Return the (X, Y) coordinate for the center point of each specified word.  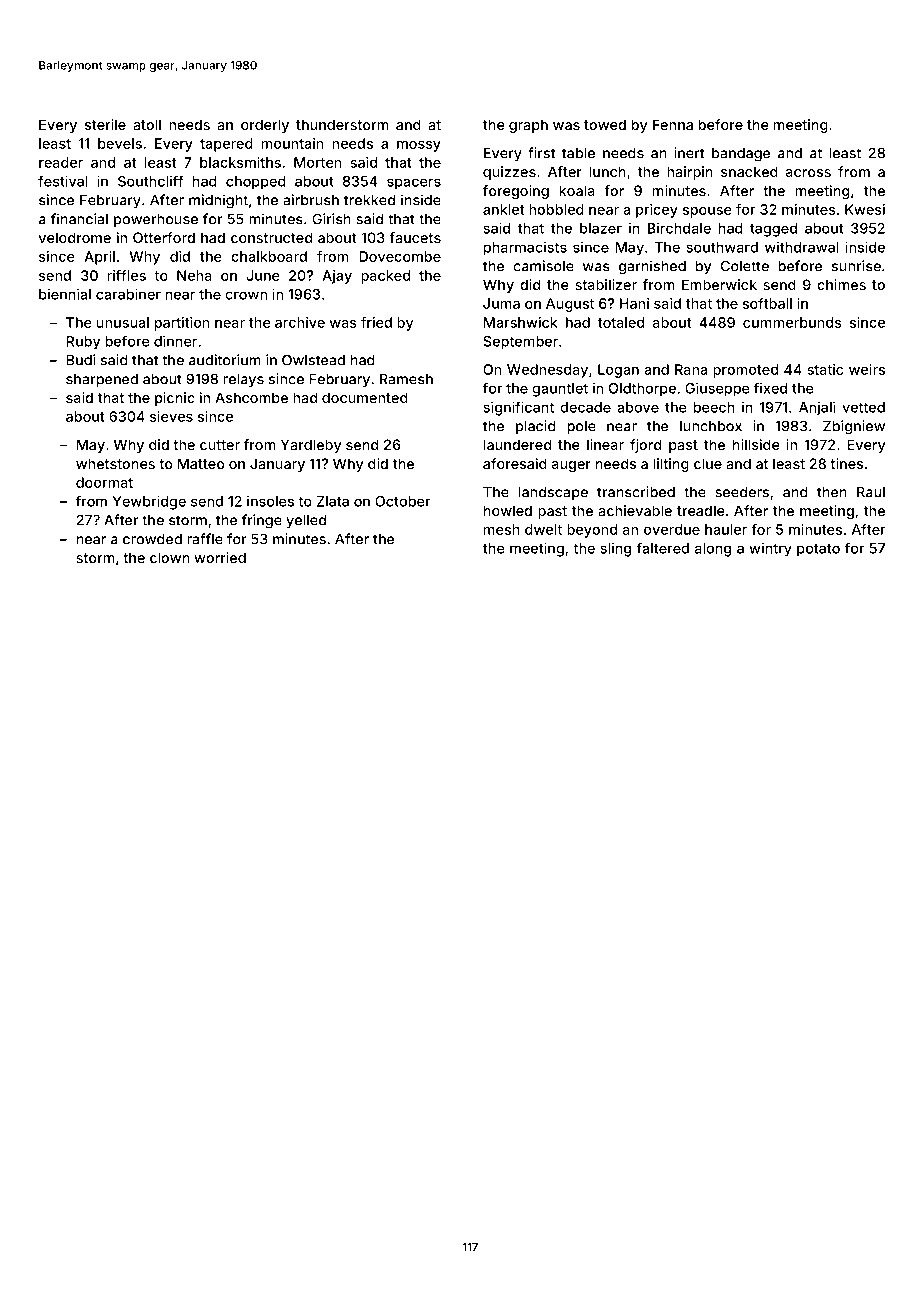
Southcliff (151, 181)
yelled (306, 521)
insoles (270, 501)
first (541, 153)
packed (385, 277)
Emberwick (719, 284)
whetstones (115, 463)
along (713, 550)
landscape (553, 493)
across (808, 173)
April (99, 258)
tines (846, 463)
